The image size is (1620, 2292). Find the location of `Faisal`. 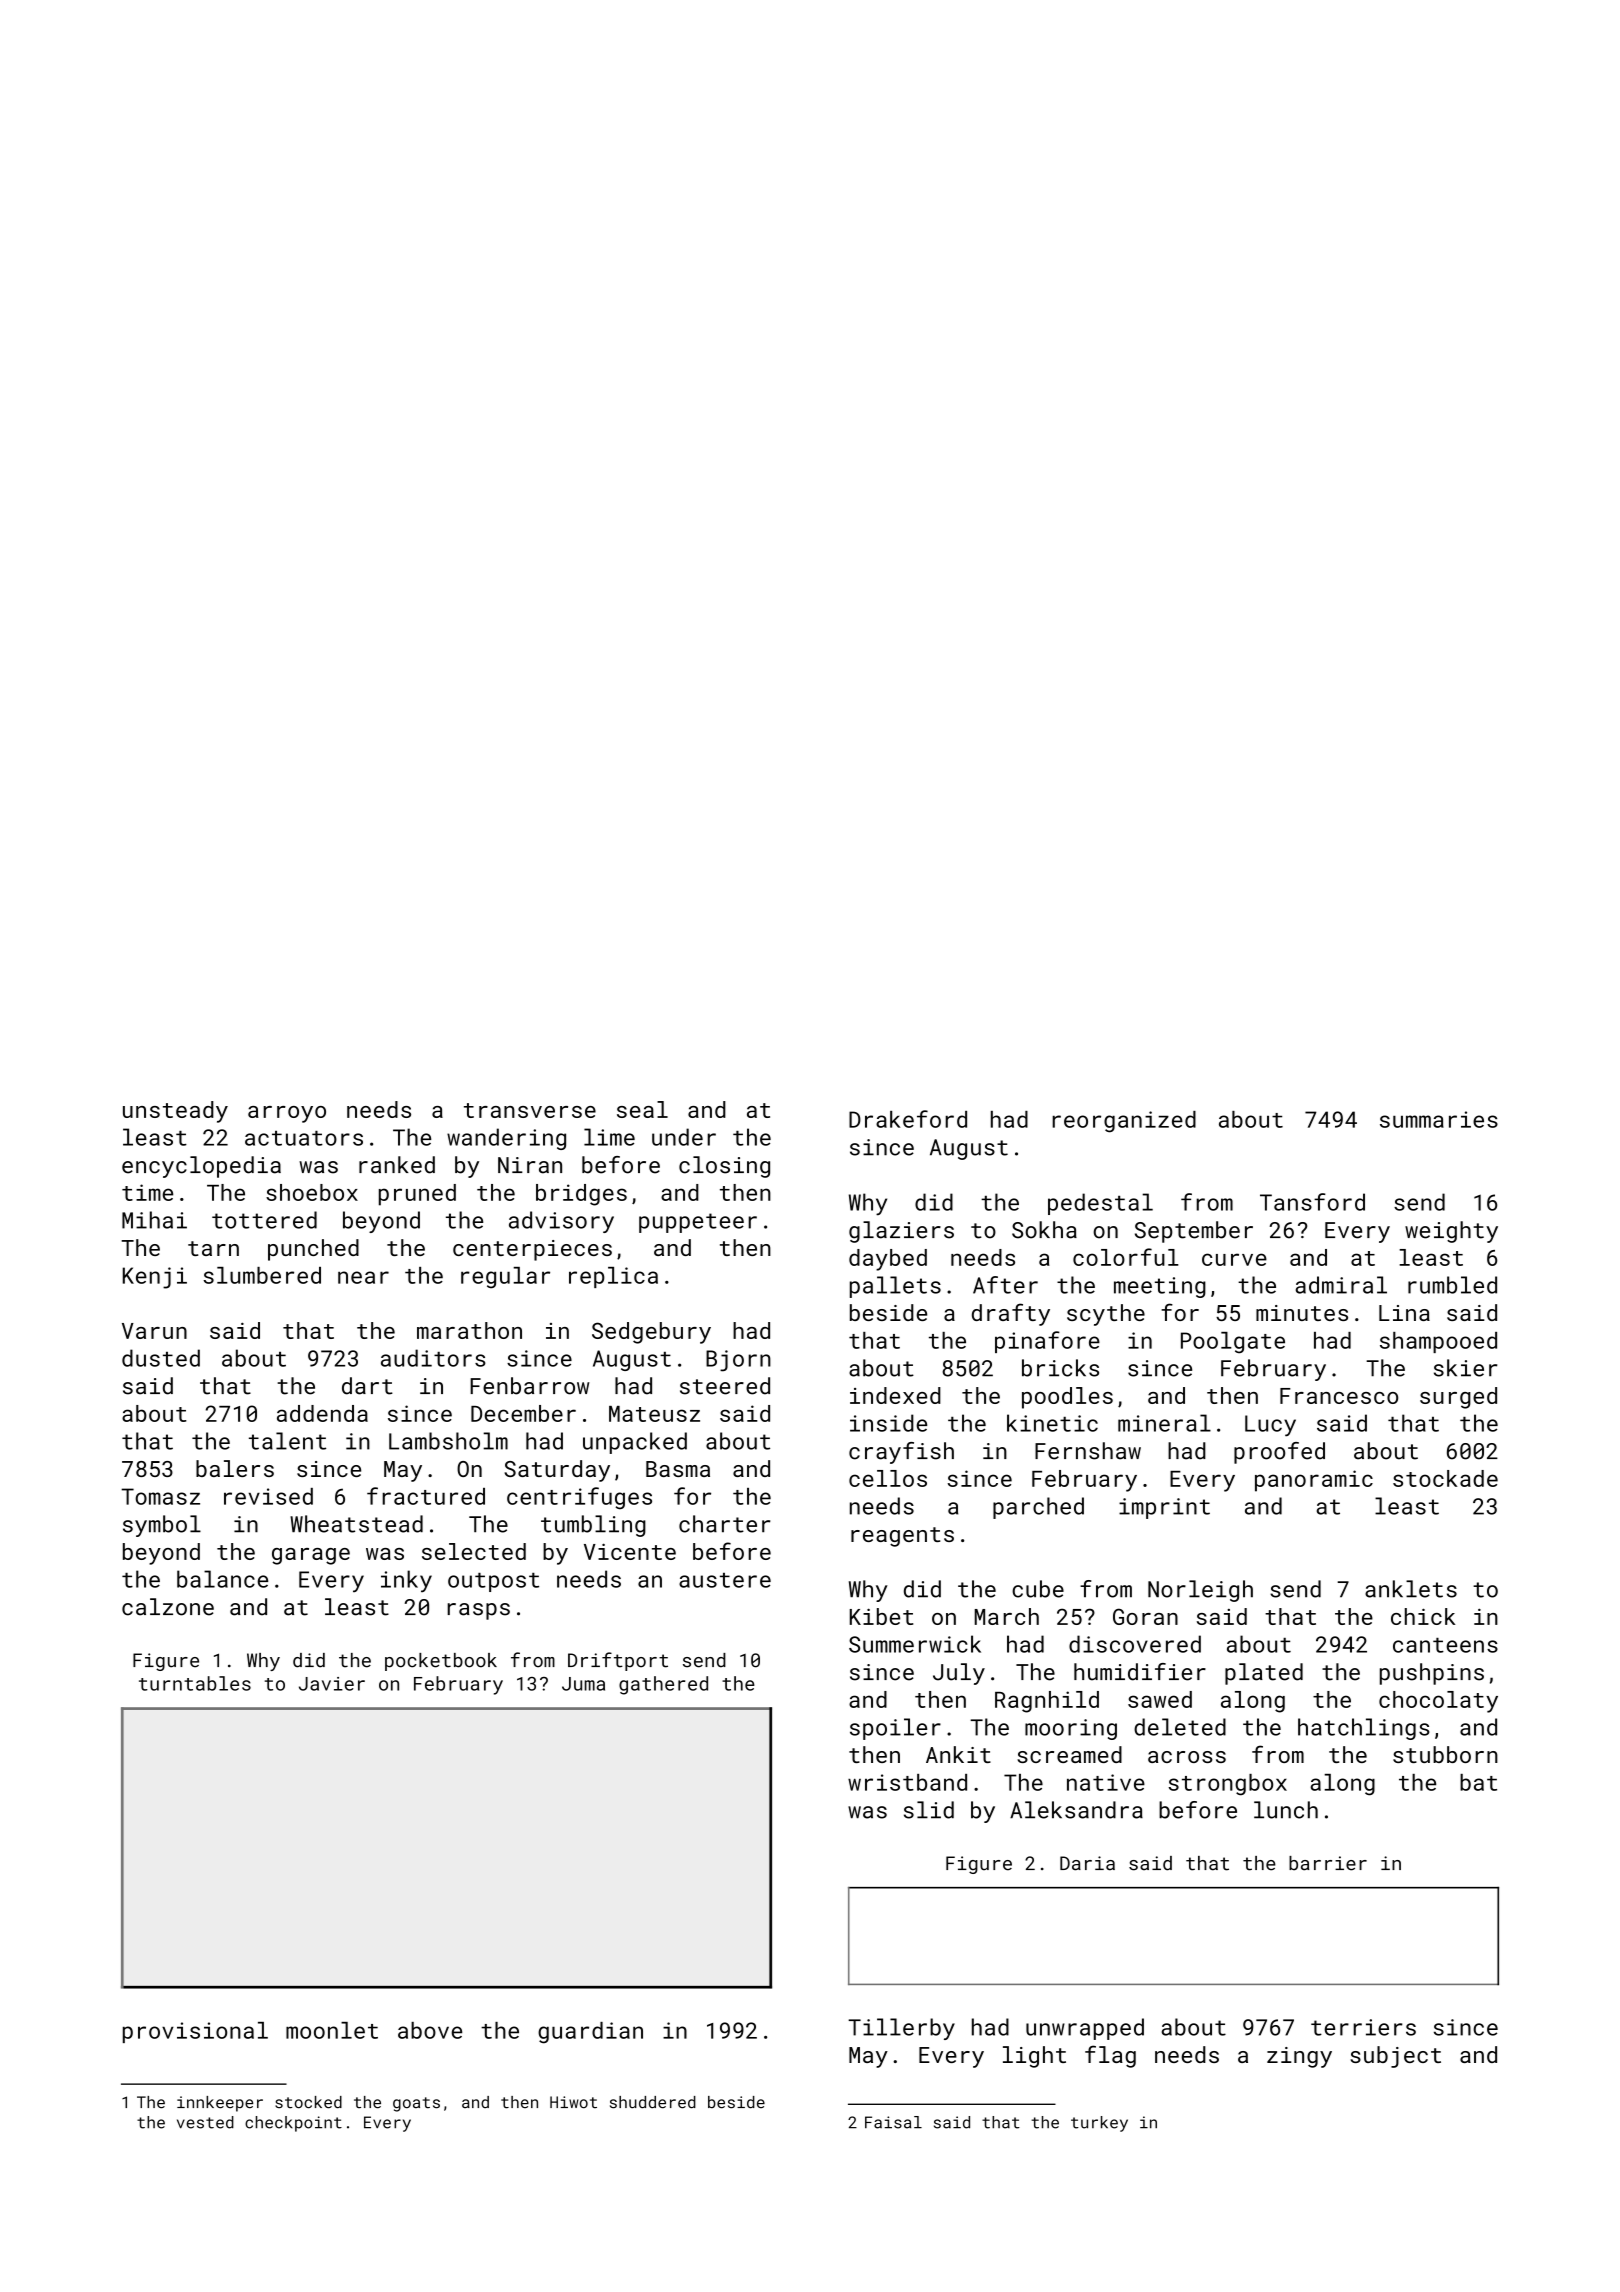

Faisal is located at coordinates (893, 2122).
